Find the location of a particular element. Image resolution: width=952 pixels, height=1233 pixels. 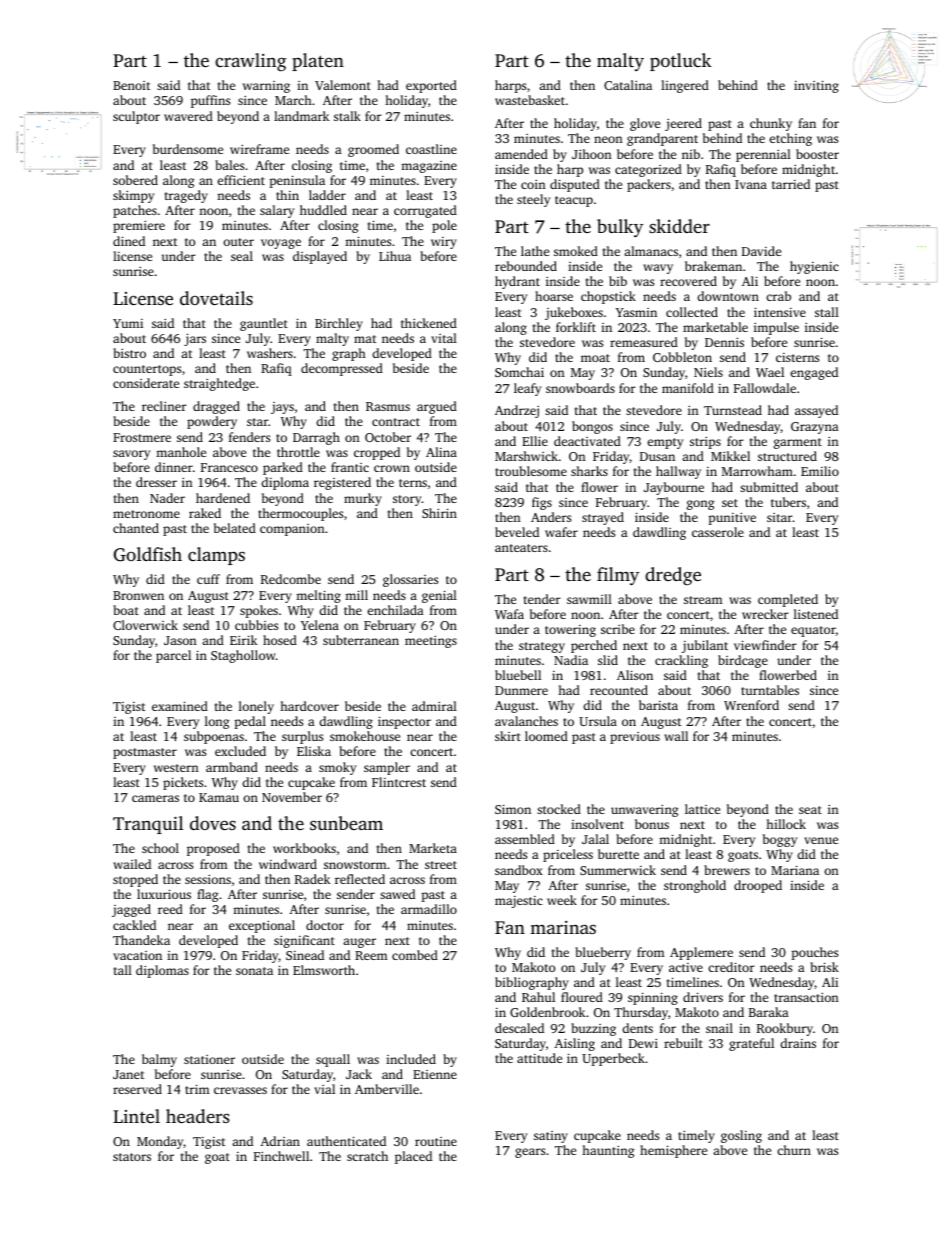

hygienic is located at coordinates (814, 267).
